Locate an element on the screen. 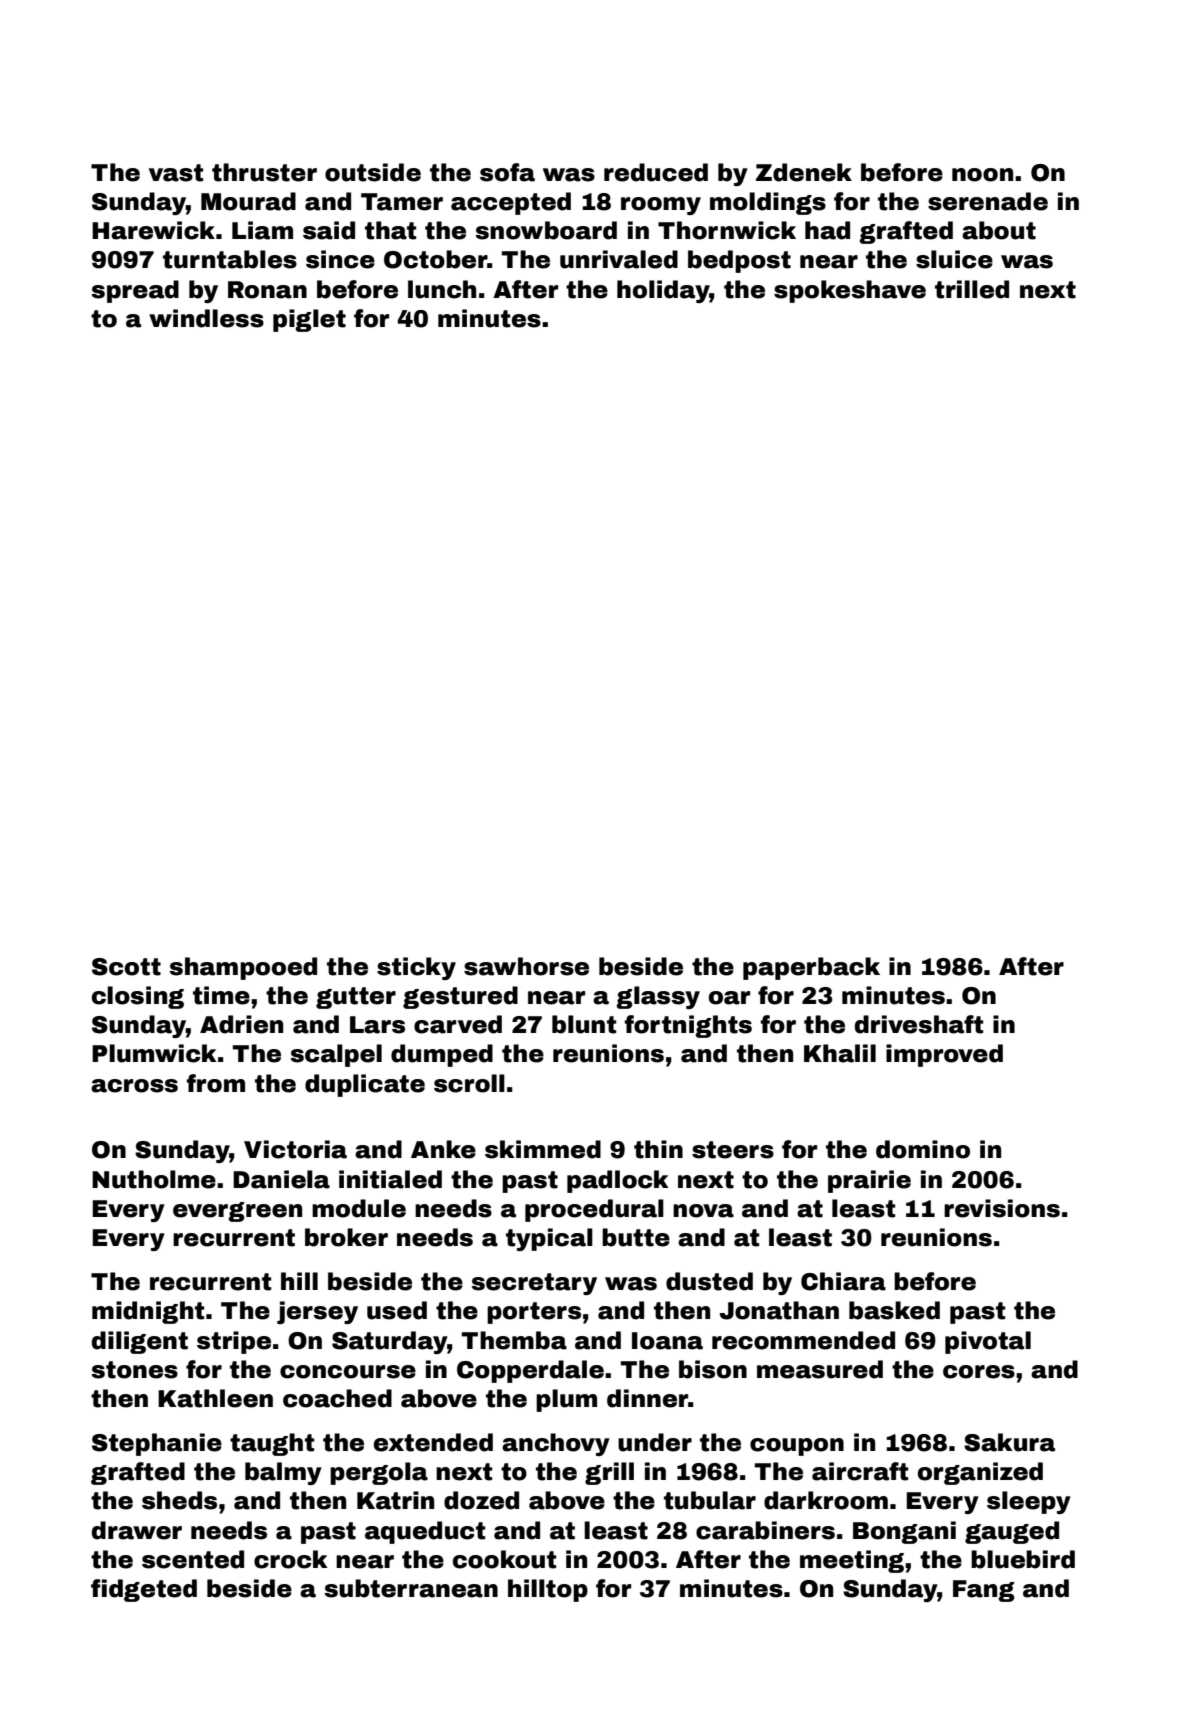  Zdenek is located at coordinates (804, 172).
